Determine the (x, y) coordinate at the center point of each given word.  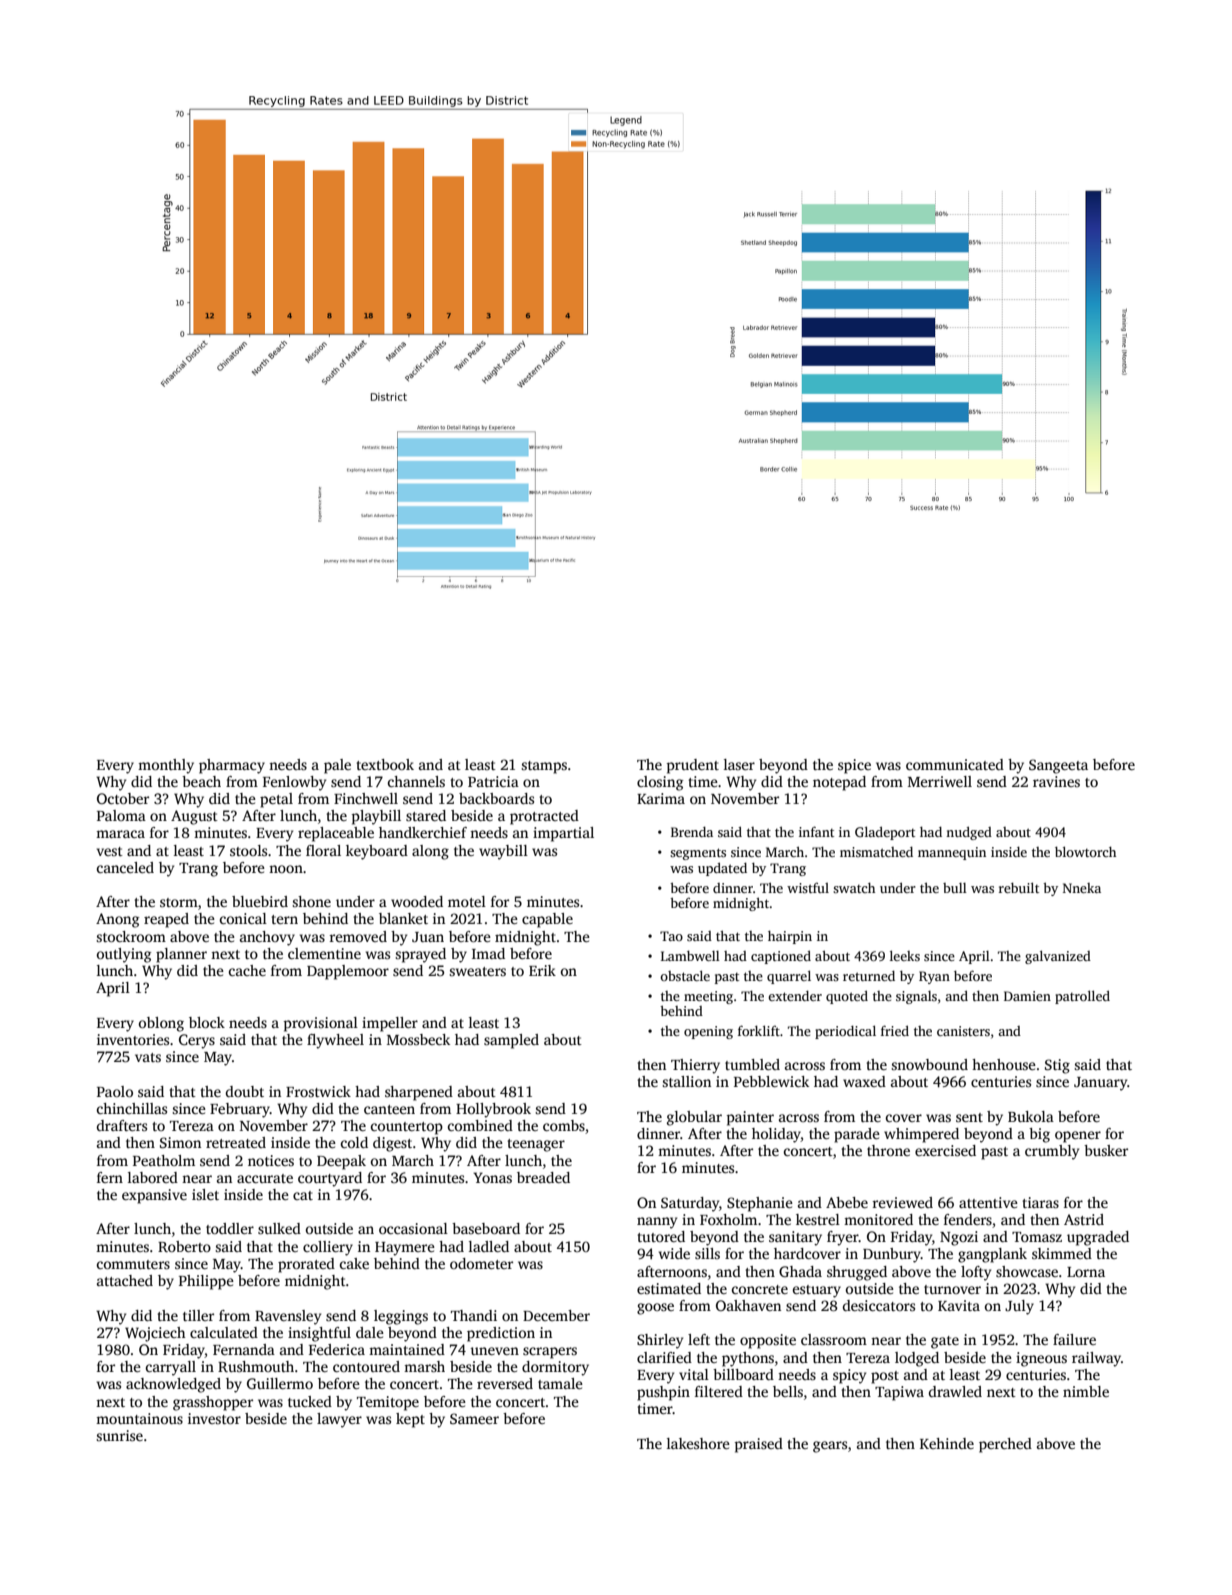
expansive (154, 1196)
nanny (657, 1223)
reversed (505, 1383)
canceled (125, 867)
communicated (955, 764)
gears (830, 1447)
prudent (693, 766)
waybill (503, 852)
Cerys (197, 1041)
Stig (1057, 1066)
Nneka (1082, 888)
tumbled (752, 1064)
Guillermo (280, 1383)
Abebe (847, 1202)
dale (370, 1332)
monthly (166, 766)
